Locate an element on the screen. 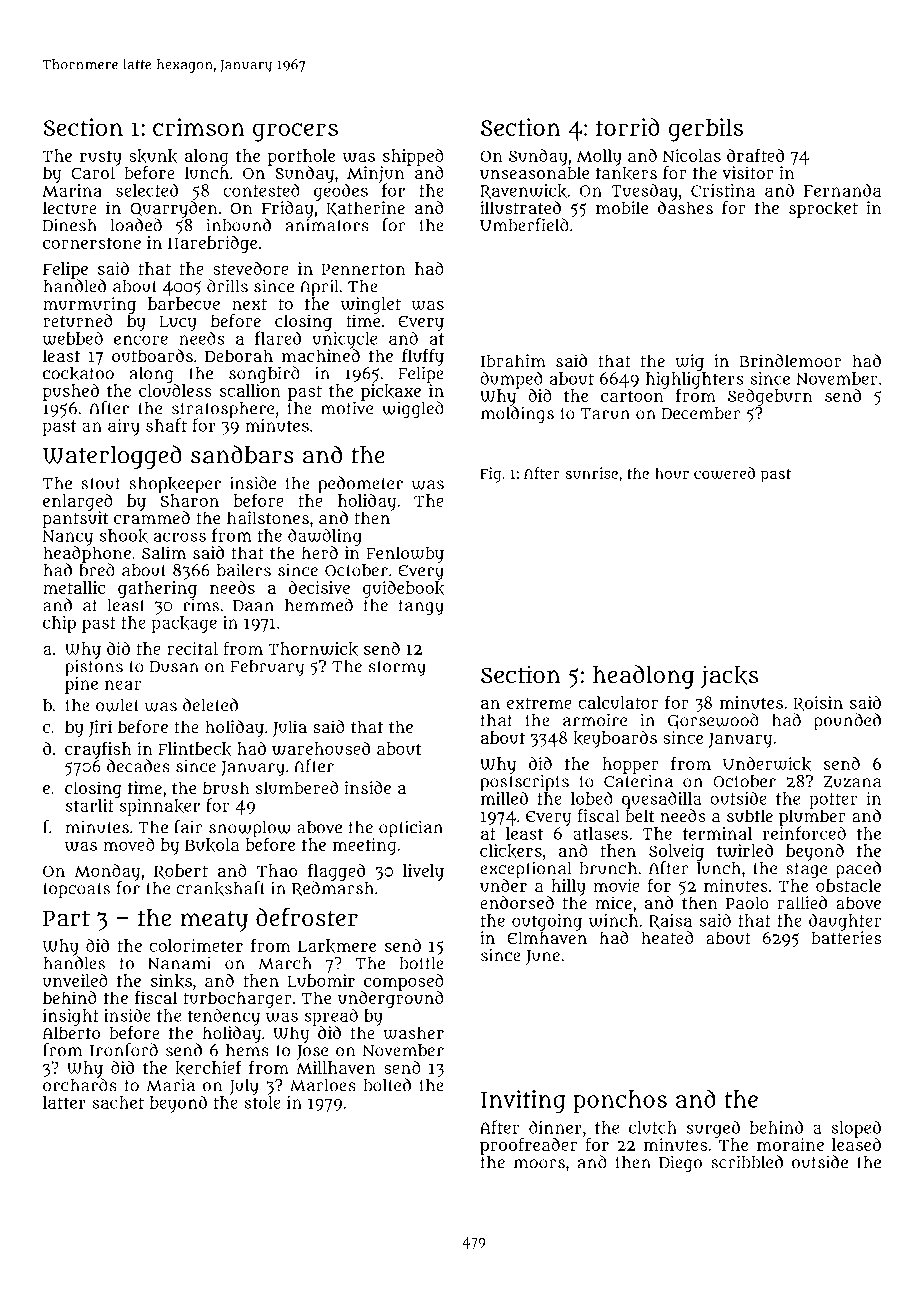 The image size is (924, 1308). crayfish is located at coordinates (98, 750).
